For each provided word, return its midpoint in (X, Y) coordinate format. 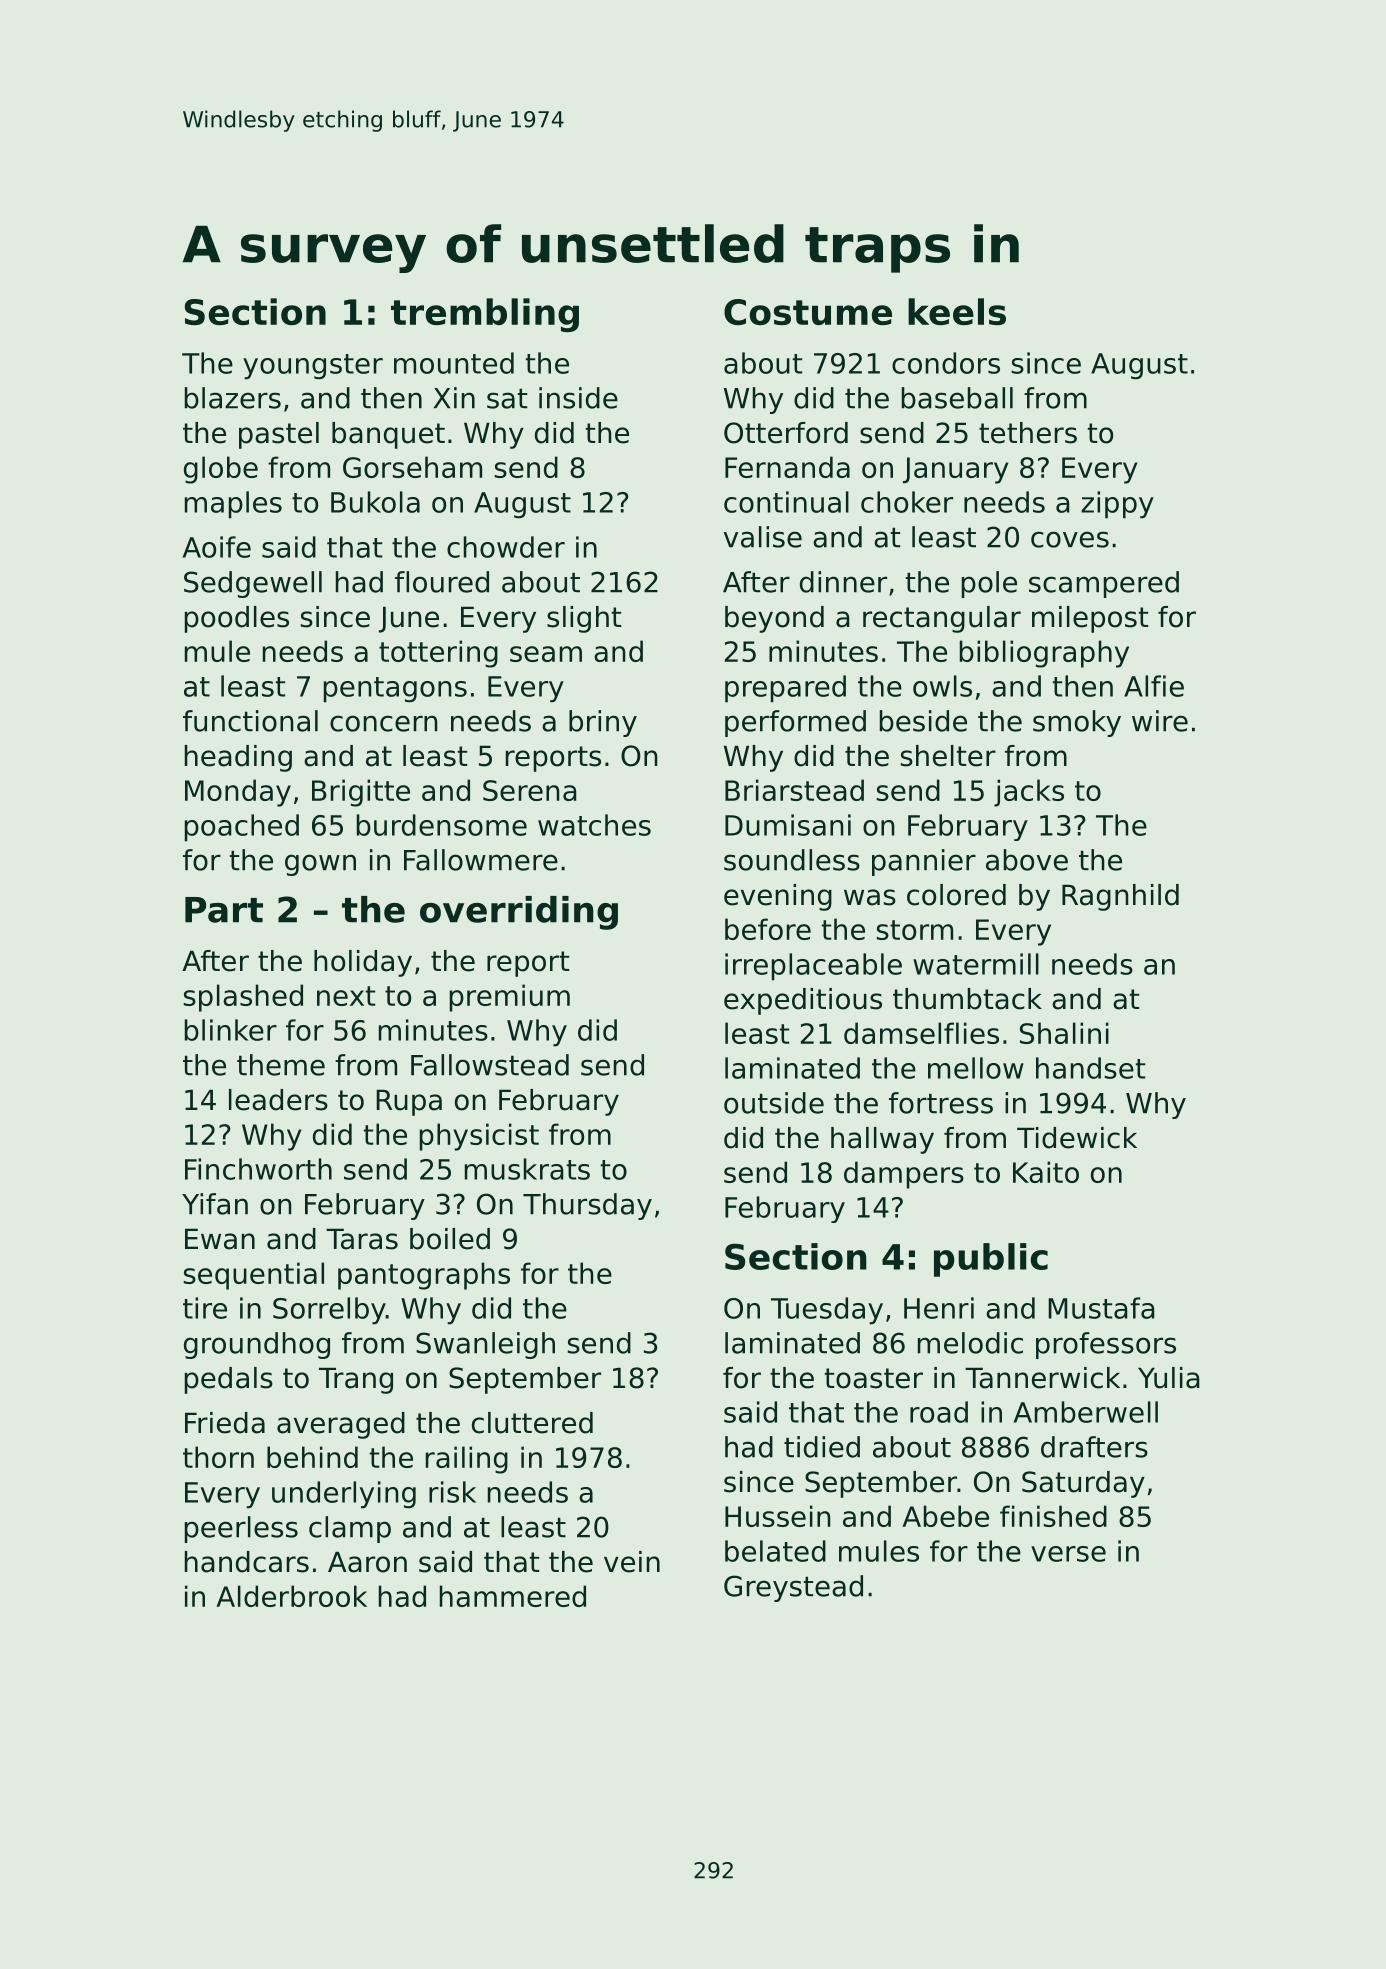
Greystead (793, 1588)
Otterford (786, 433)
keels (957, 311)
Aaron (367, 1562)
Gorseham (412, 467)
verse (1068, 1554)
